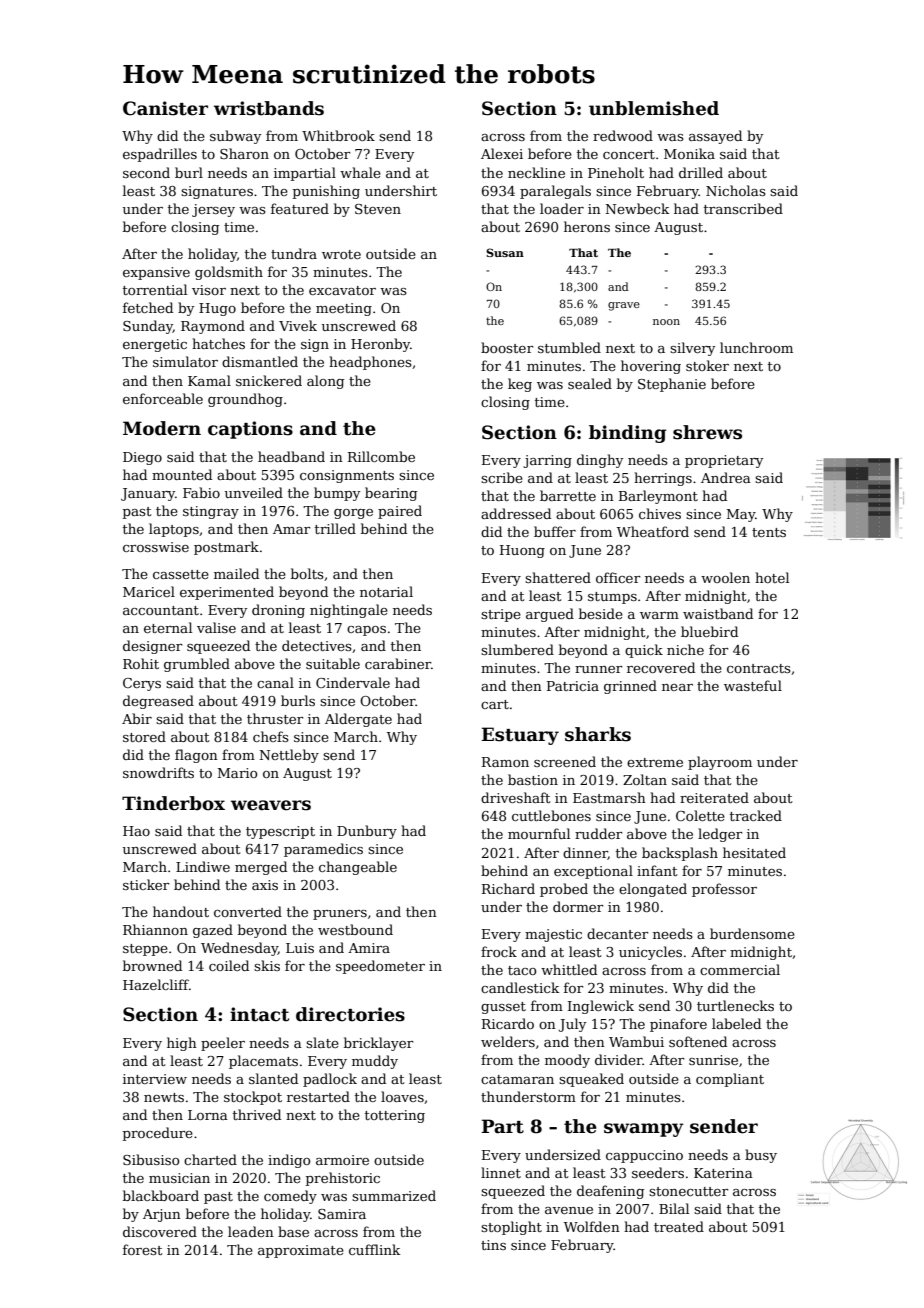 This screenshot has width=924, height=1308. I want to click on treated, so click(679, 1226).
